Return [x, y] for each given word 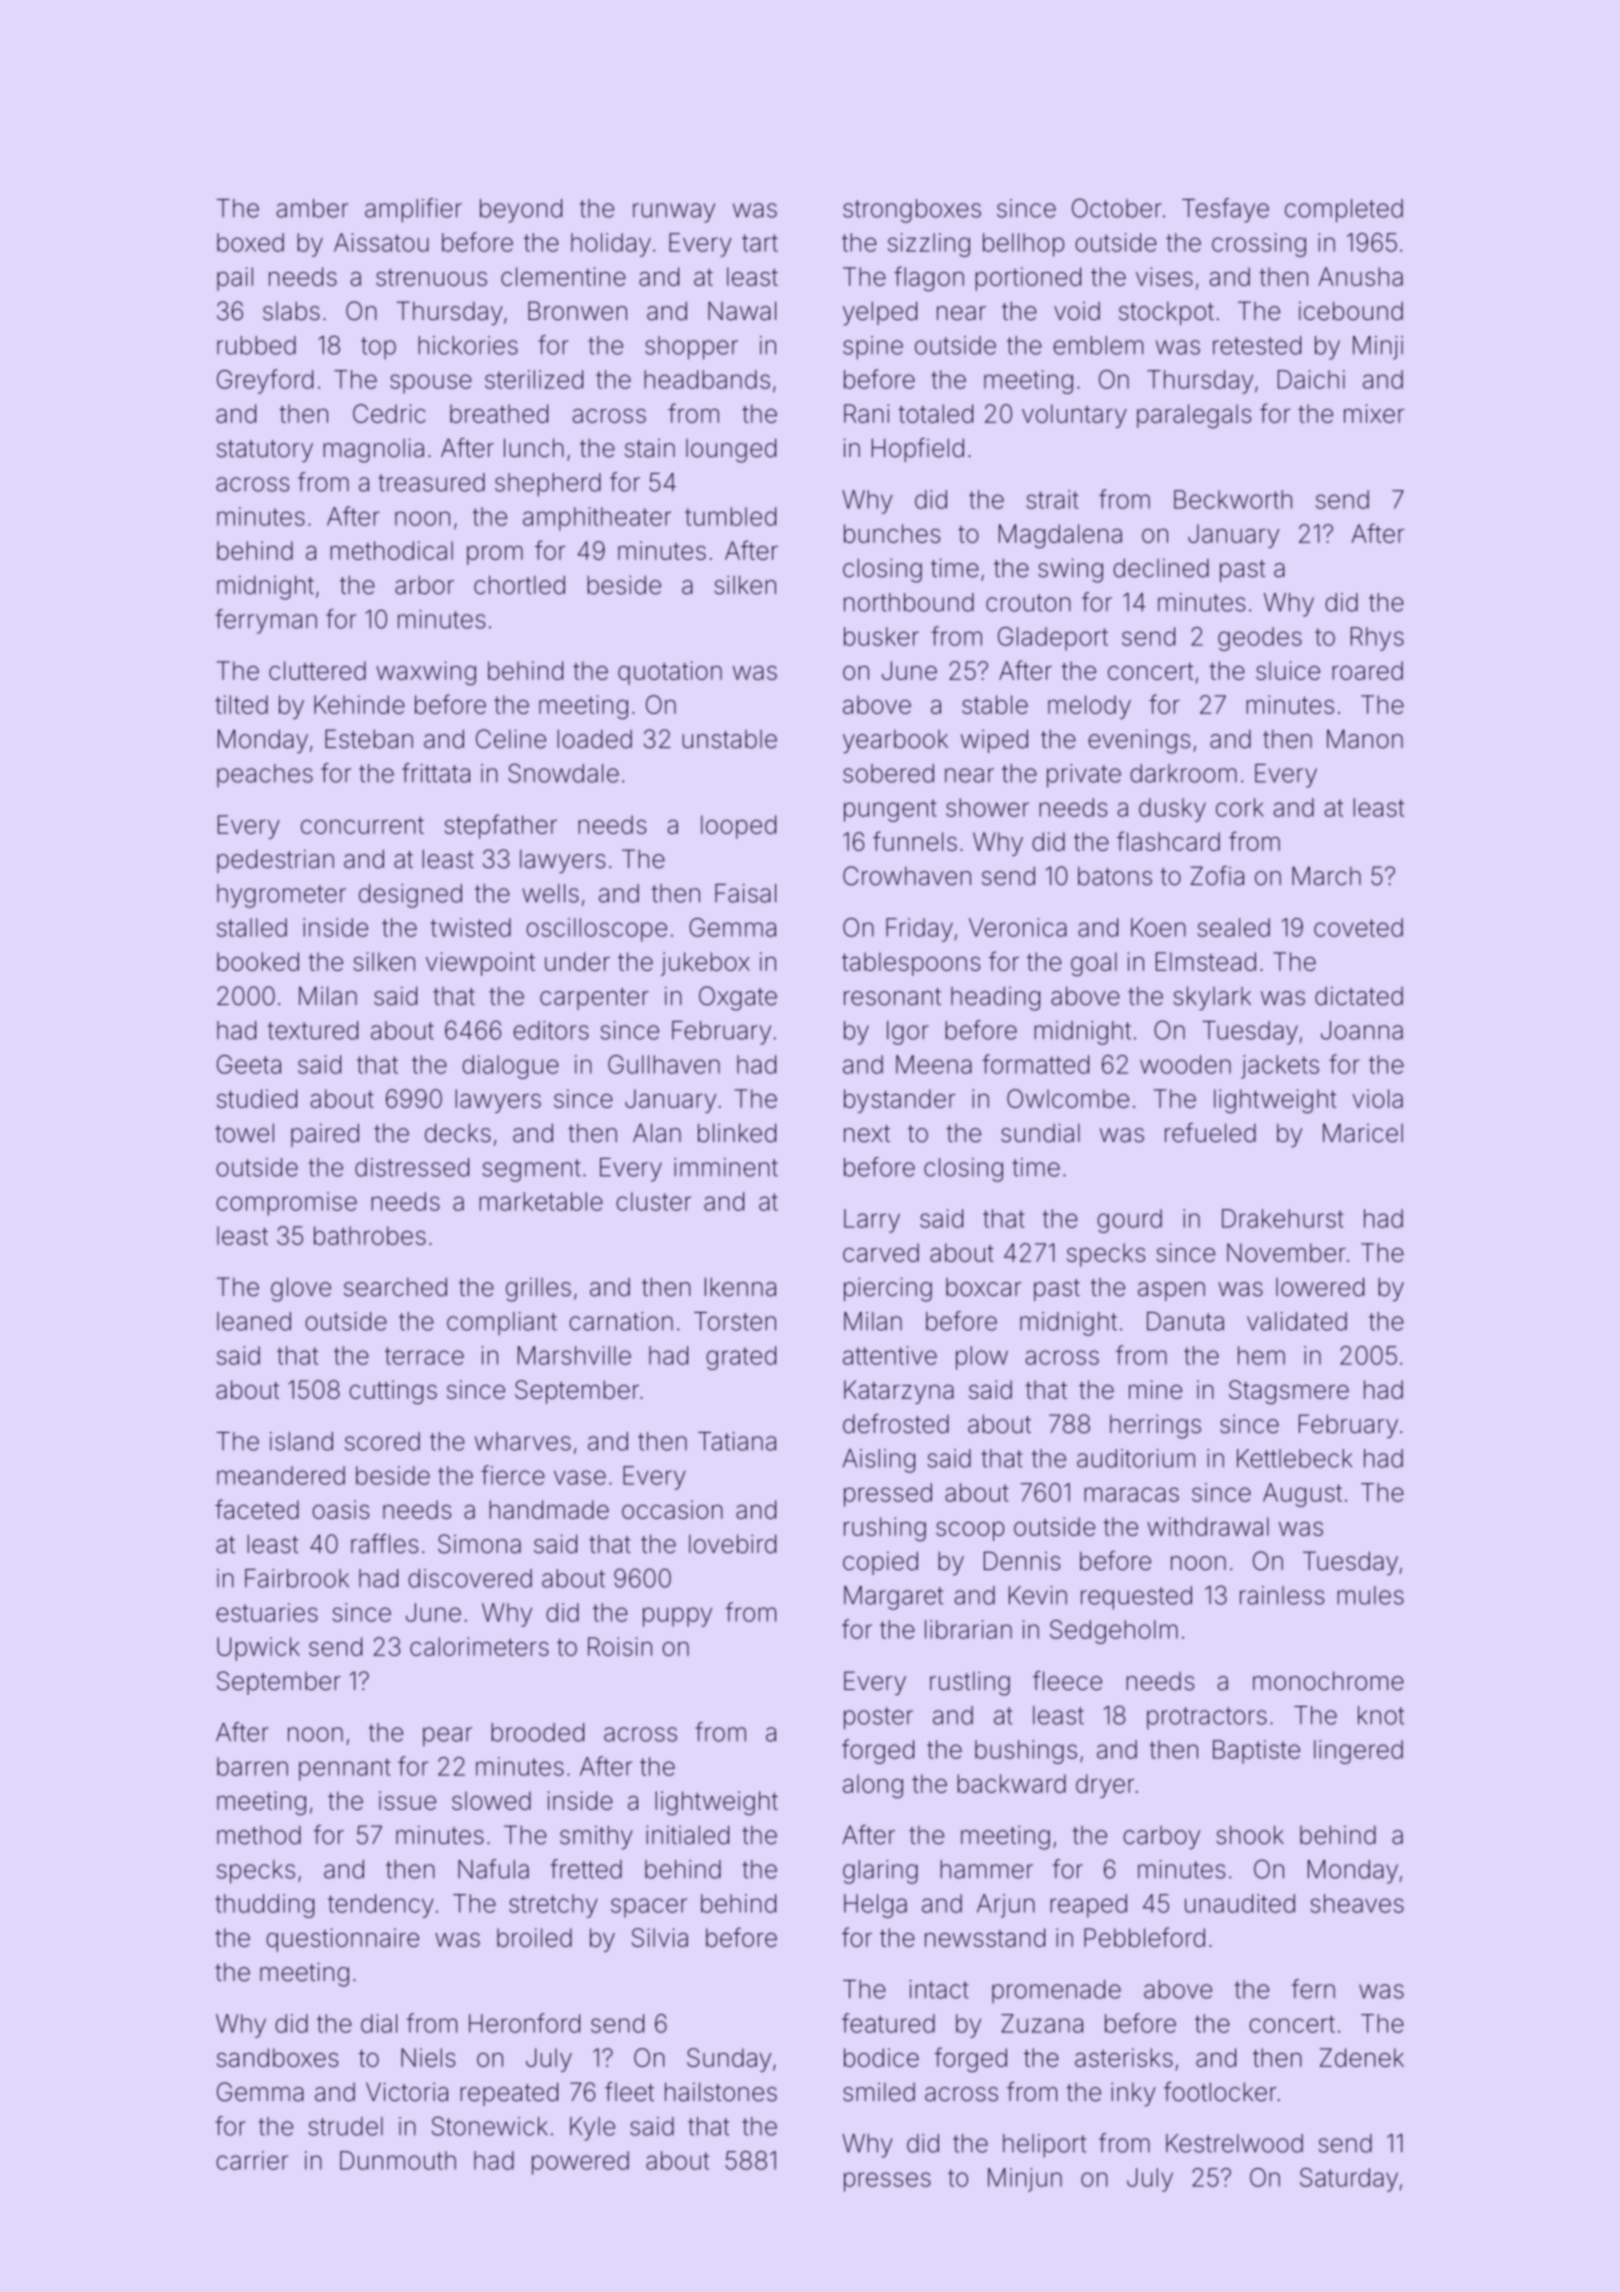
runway [674, 213]
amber [312, 208]
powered [580, 2163]
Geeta [249, 1064]
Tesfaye [1225, 210]
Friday [919, 930]
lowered [1320, 1287]
